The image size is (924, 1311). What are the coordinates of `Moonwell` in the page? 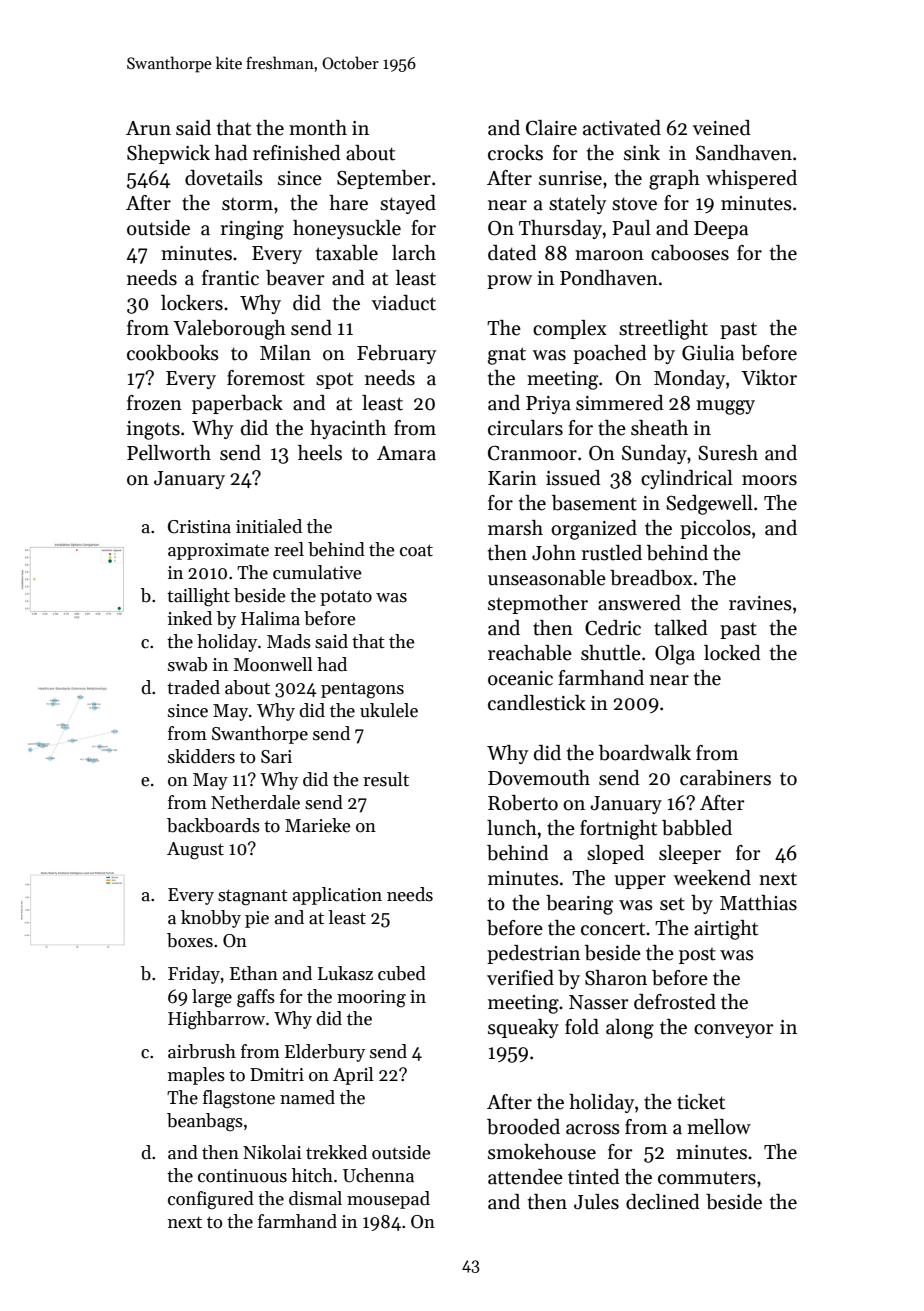 It's located at (273, 664).
